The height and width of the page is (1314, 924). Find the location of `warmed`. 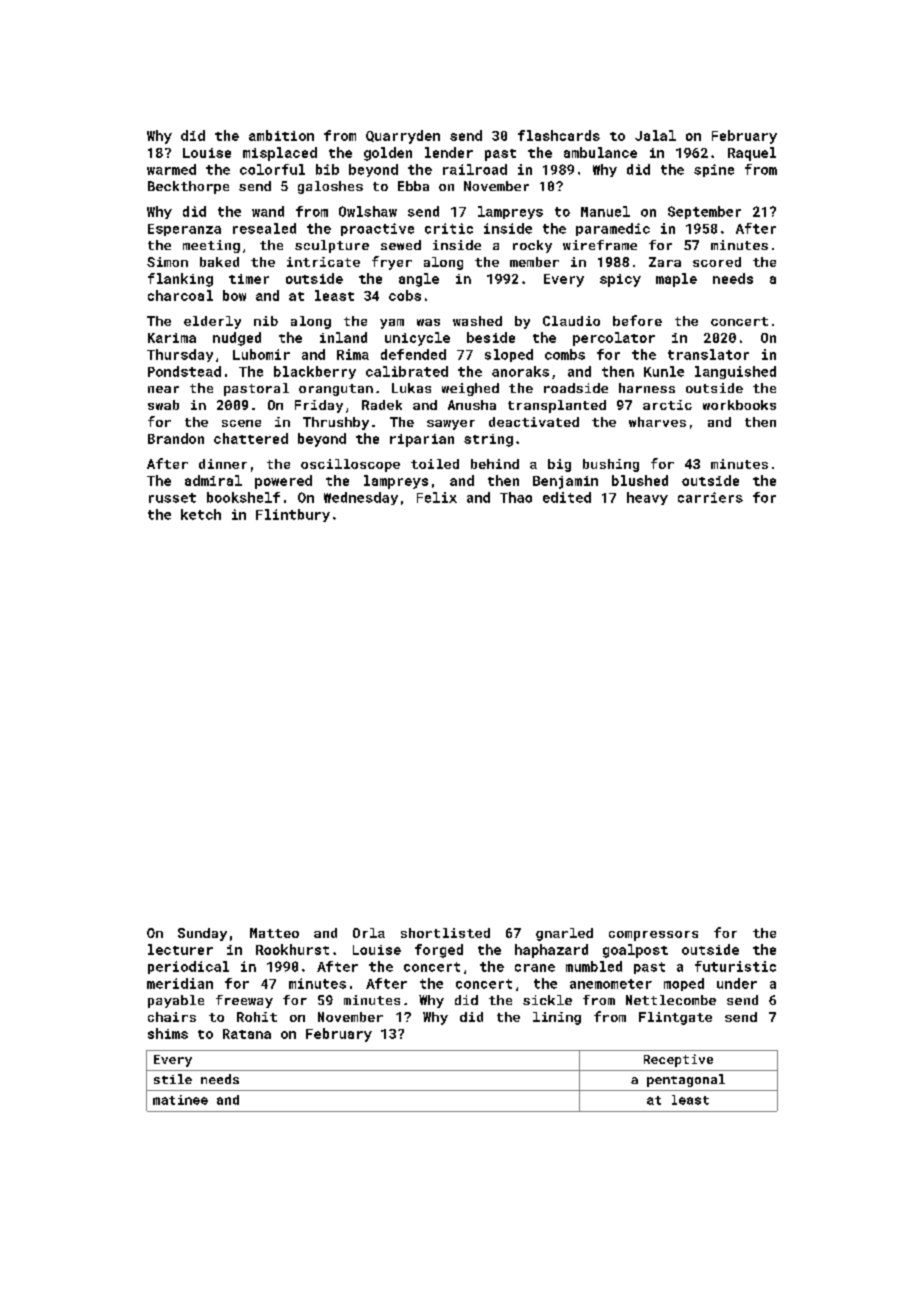

warmed is located at coordinates (171, 169).
